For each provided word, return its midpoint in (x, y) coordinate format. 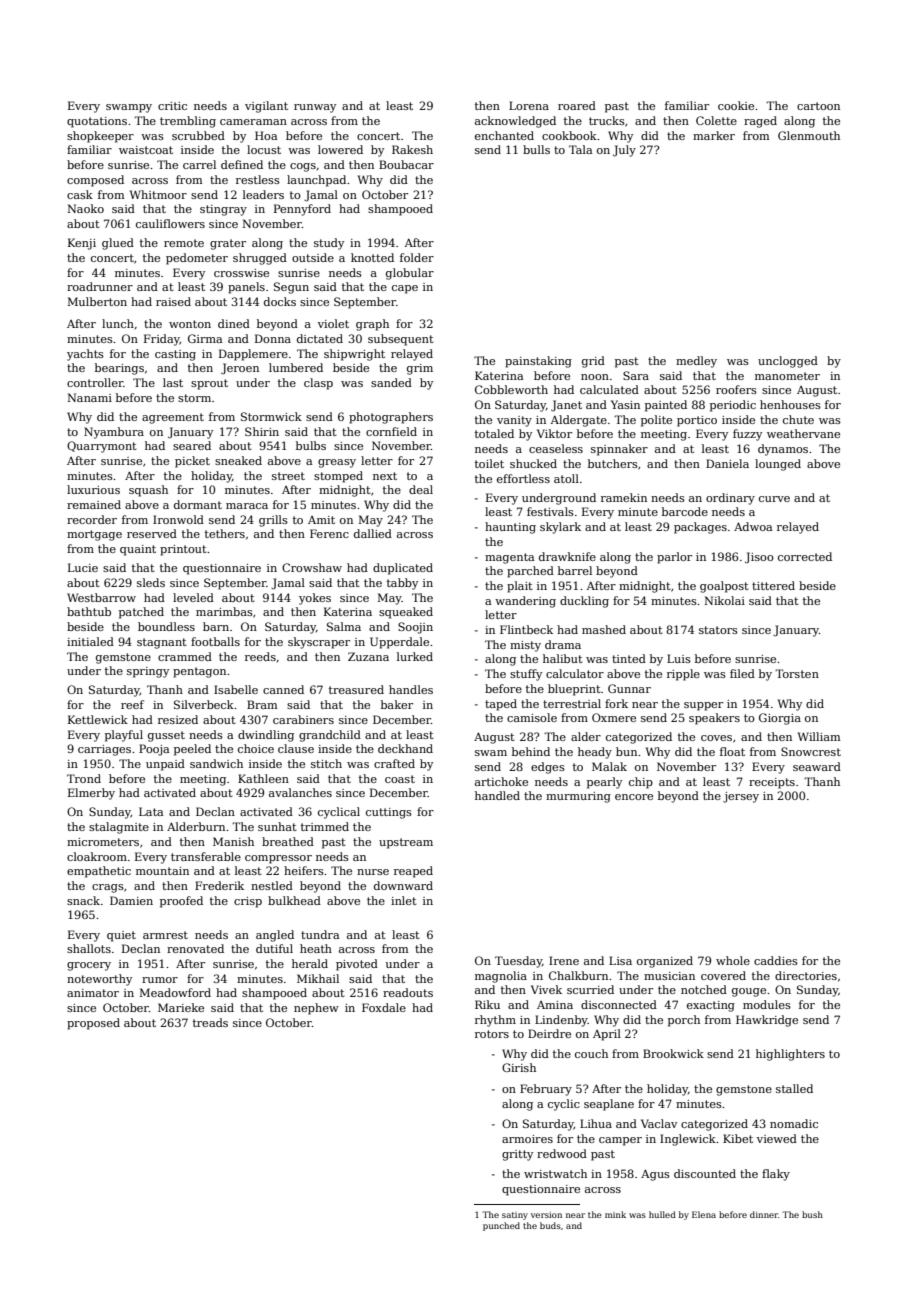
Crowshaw (312, 567)
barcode (685, 511)
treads (210, 1022)
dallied (373, 533)
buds (550, 1225)
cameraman (253, 122)
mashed (604, 629)
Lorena (529, 105)
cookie (736, 105)
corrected (805, 556)
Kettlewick (98, 719)
